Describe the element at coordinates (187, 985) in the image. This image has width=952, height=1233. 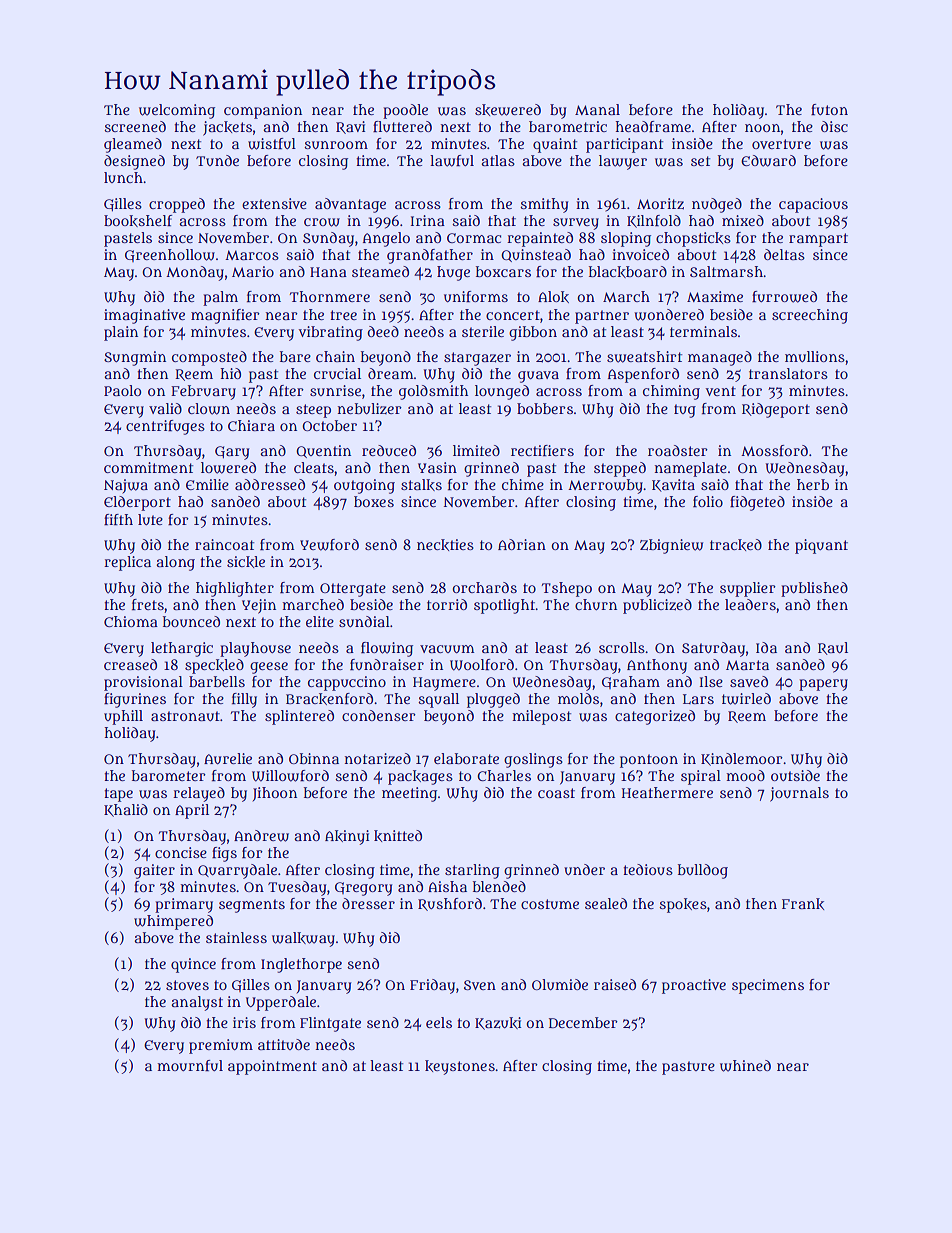
I see `stoves` at that location.
